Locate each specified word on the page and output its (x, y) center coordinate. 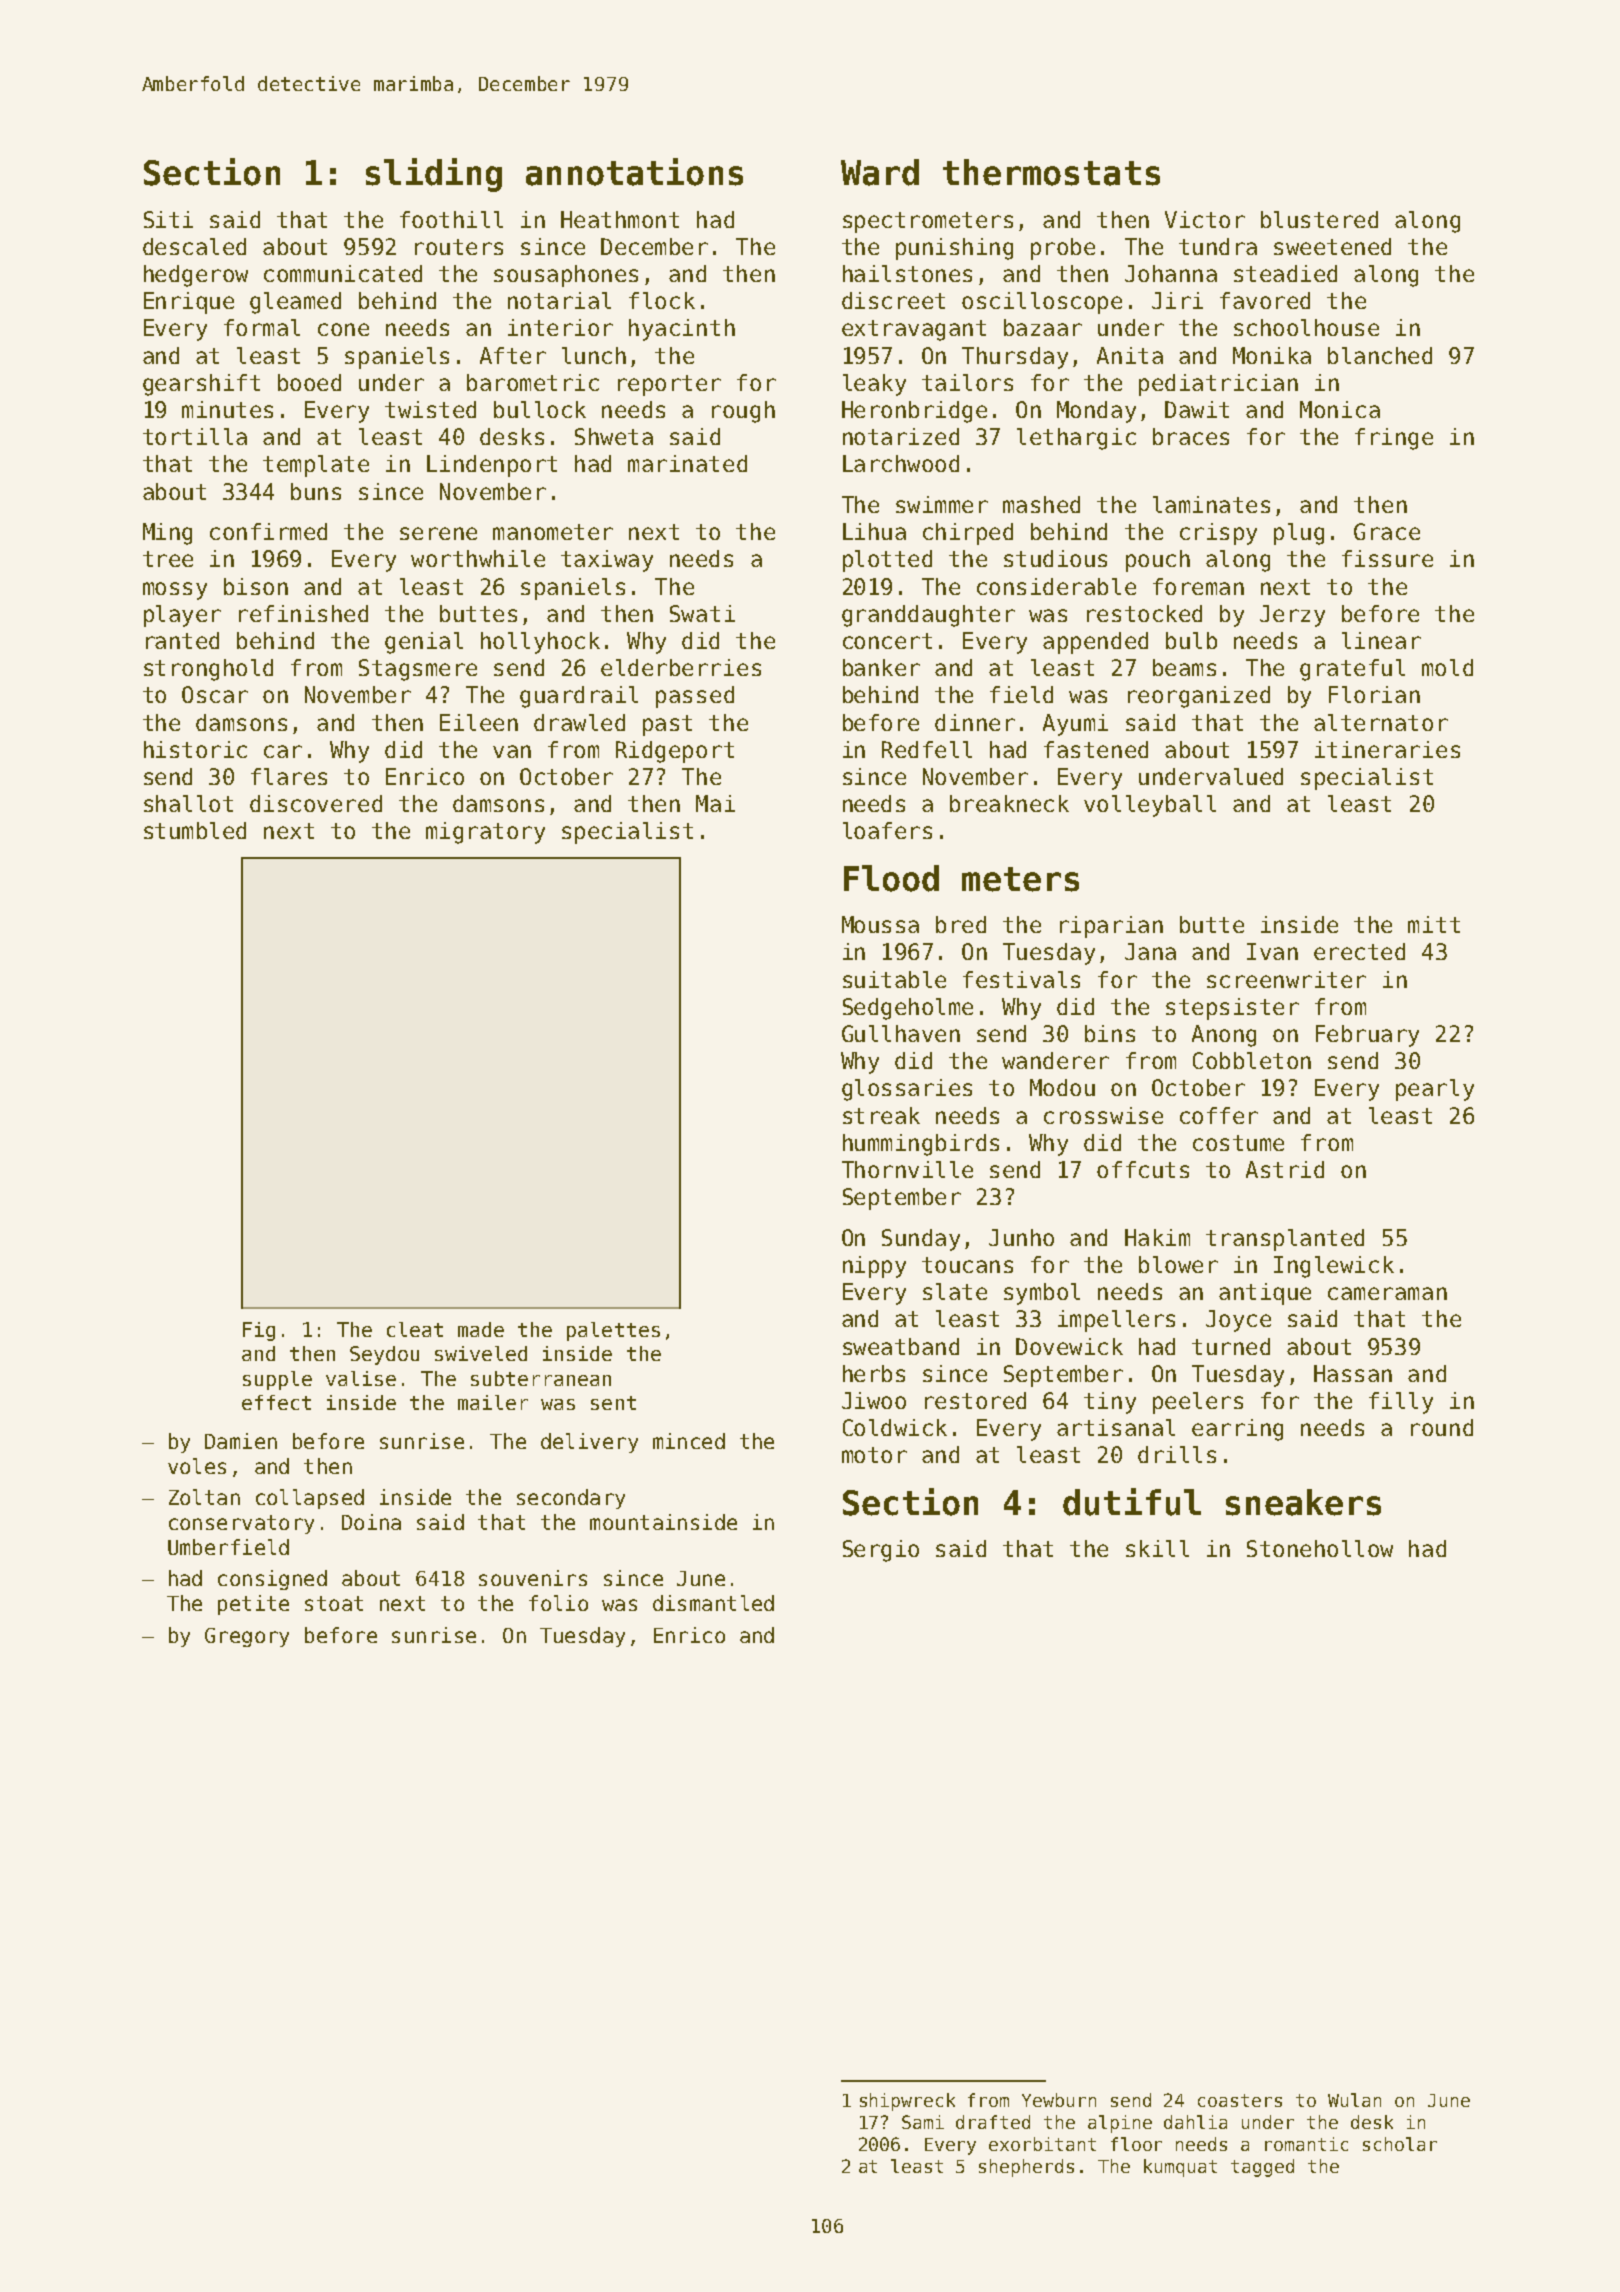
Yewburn (1059, 2100)
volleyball (1150, 806)
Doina (371, 1522)
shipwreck (907, 2102)
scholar (1400, 2144)
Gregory (247, 1637)
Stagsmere (418, 670)
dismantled (713, 1603)
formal (262, 327)
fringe (1394, 439)
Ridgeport (675, 752)
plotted (887, 561)
